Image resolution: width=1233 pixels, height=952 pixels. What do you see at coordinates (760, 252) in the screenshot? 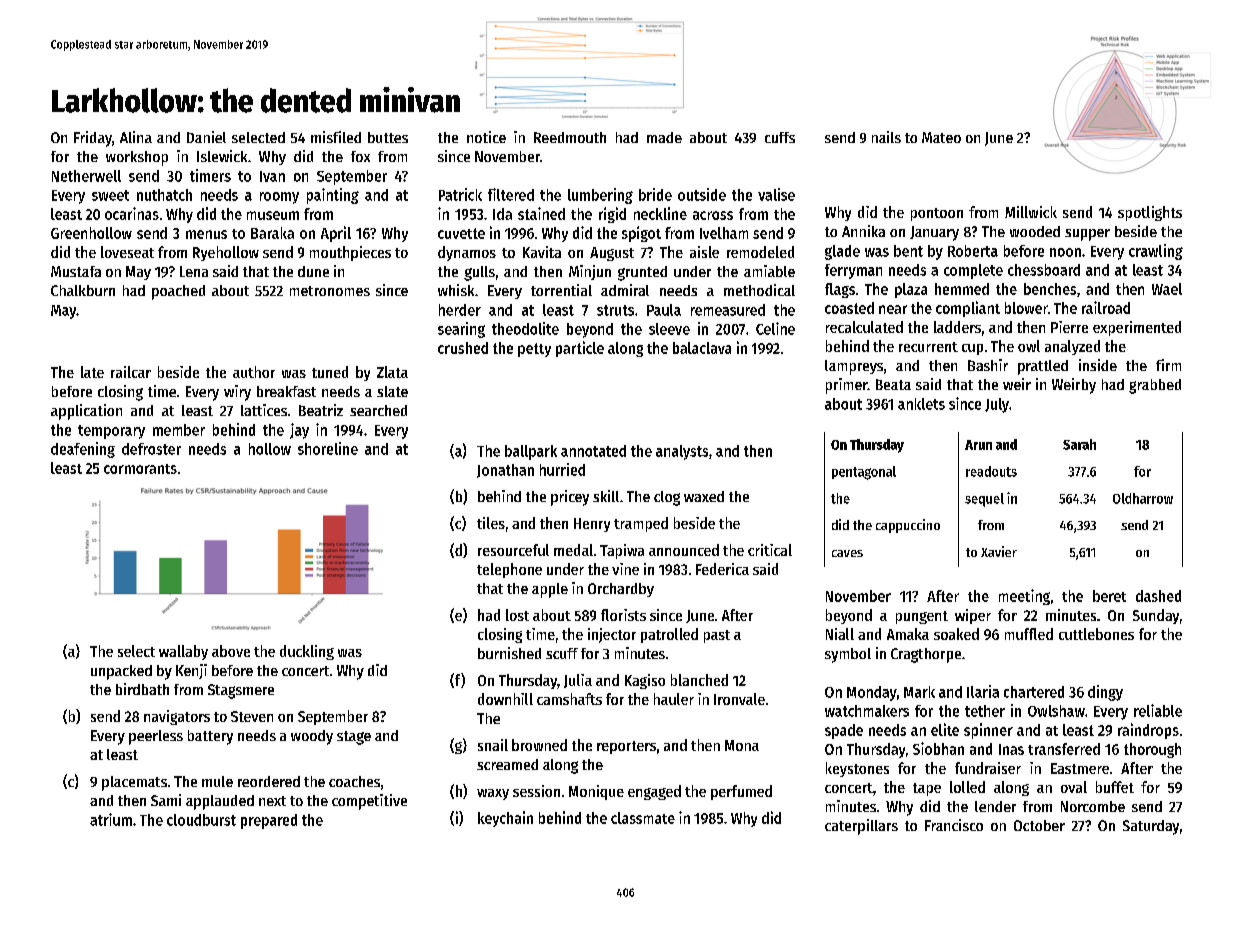
I see `remodeled` at bounding box center [760, 252].
